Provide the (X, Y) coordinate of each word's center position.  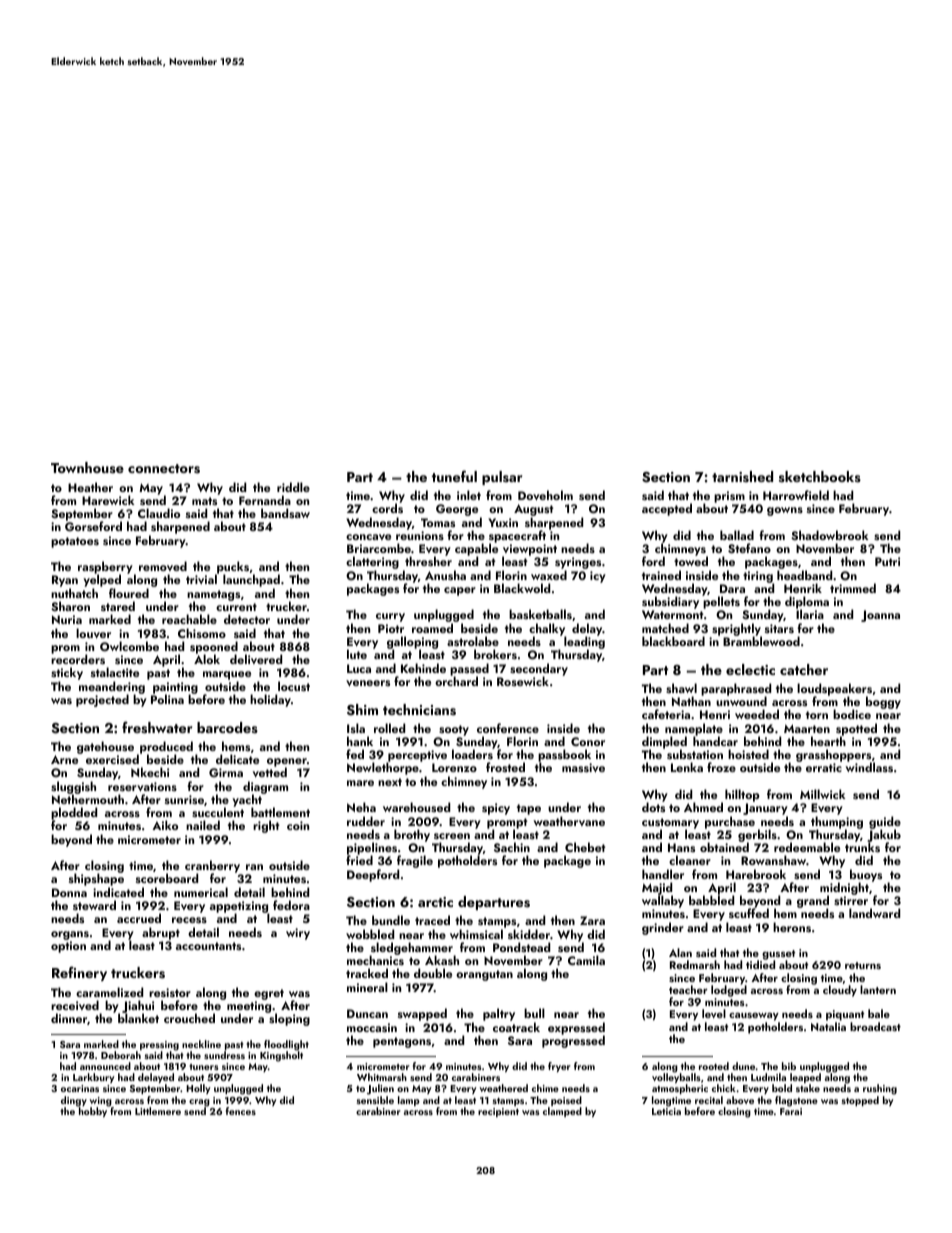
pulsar (502, 478)
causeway (754, 1017)
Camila (586, 960)
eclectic (750, 669)
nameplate (694, 729)
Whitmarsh (382, 1077)
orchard (456, 681)
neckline (201, 1044)
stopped (860, 1101)
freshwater (157, 727)
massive (583, 767)
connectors (164, 469)
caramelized (109, 992)
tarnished (742, 476)
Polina (167, 699)
